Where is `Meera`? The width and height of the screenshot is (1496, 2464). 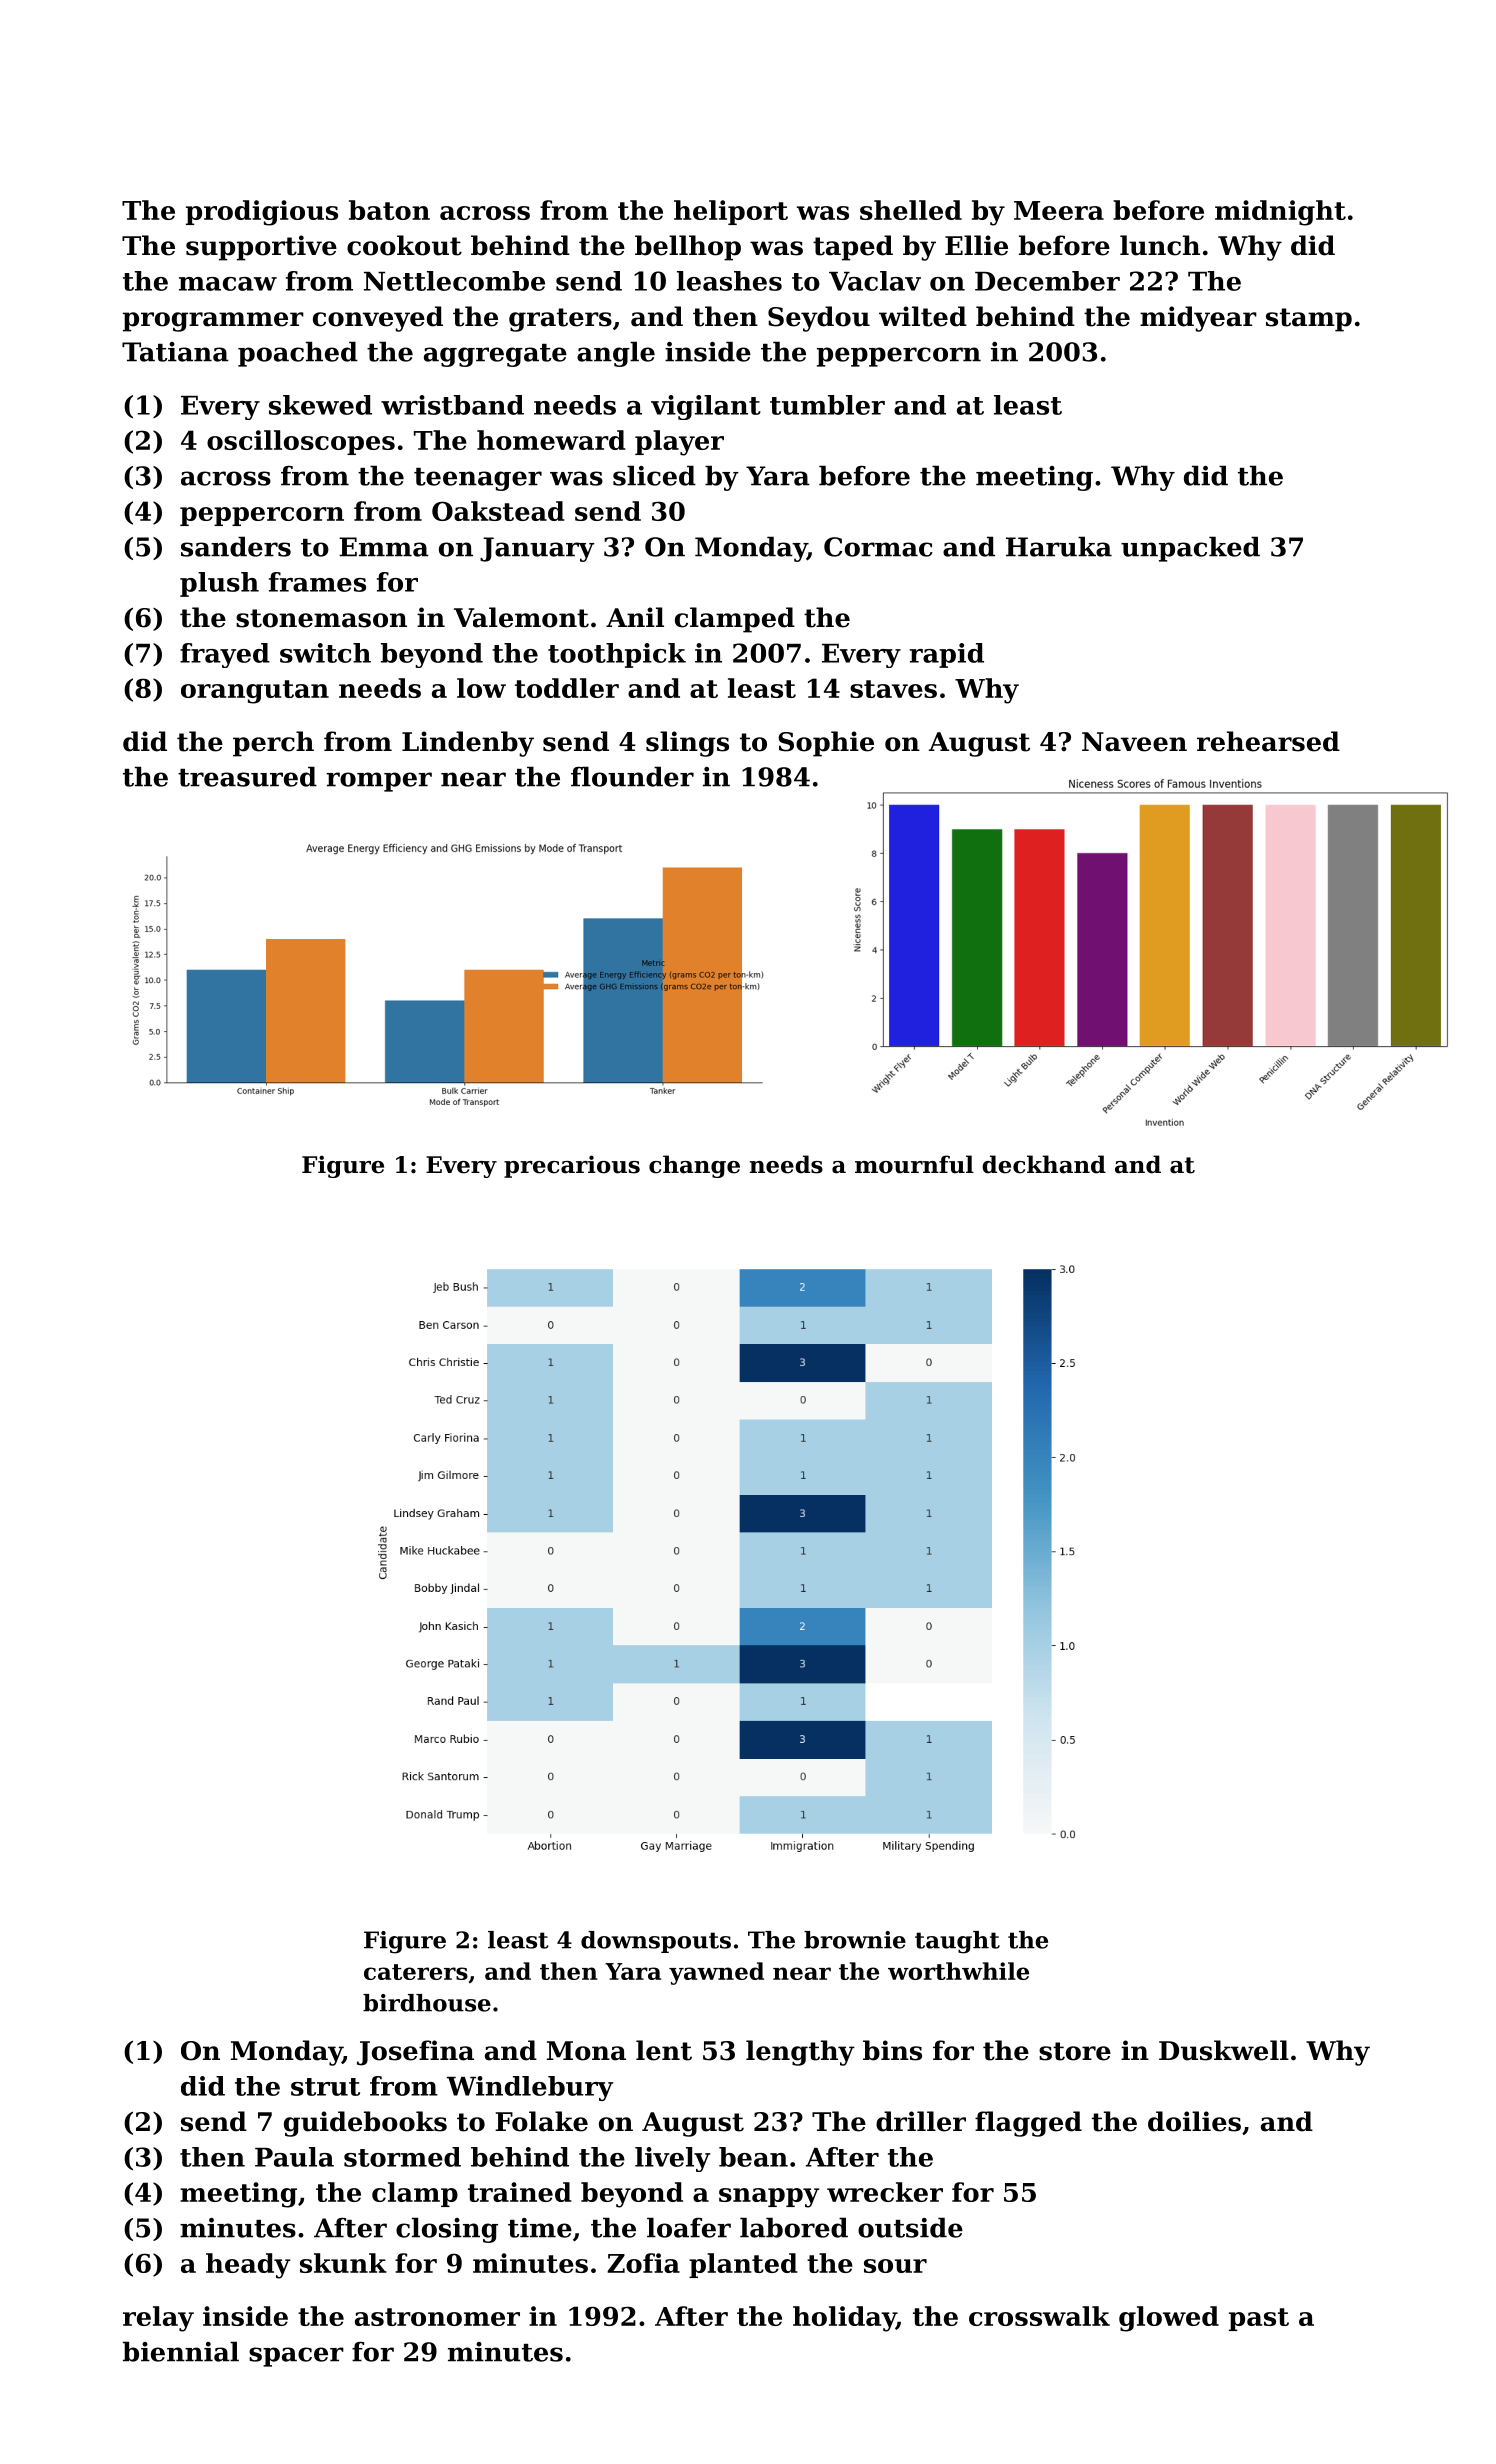 Meera is located at coordinates (1059, 210).
